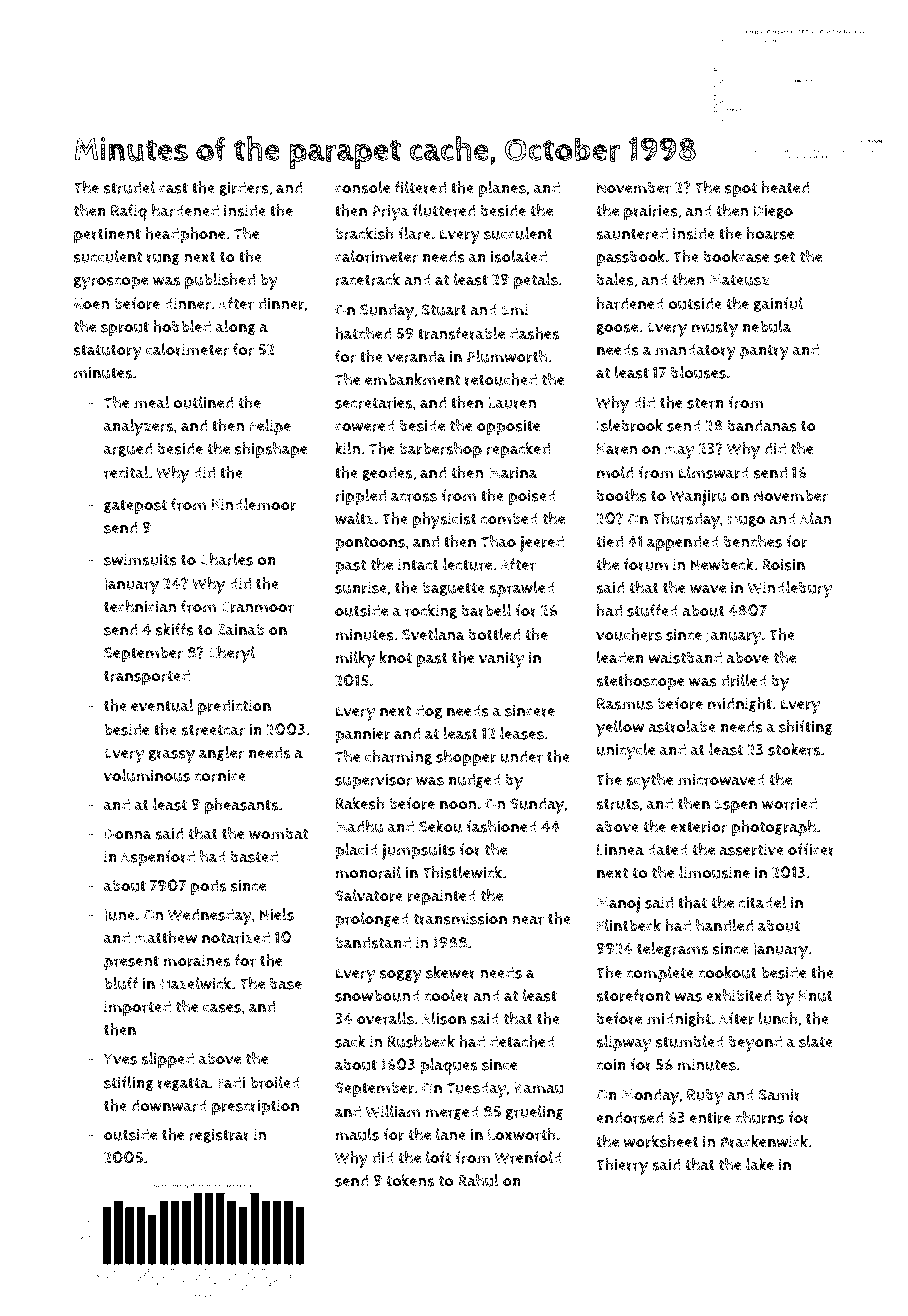  What do you see at coordinates (128, 834) in the document?
I see `Donna` at bounding box center [128, 834].
